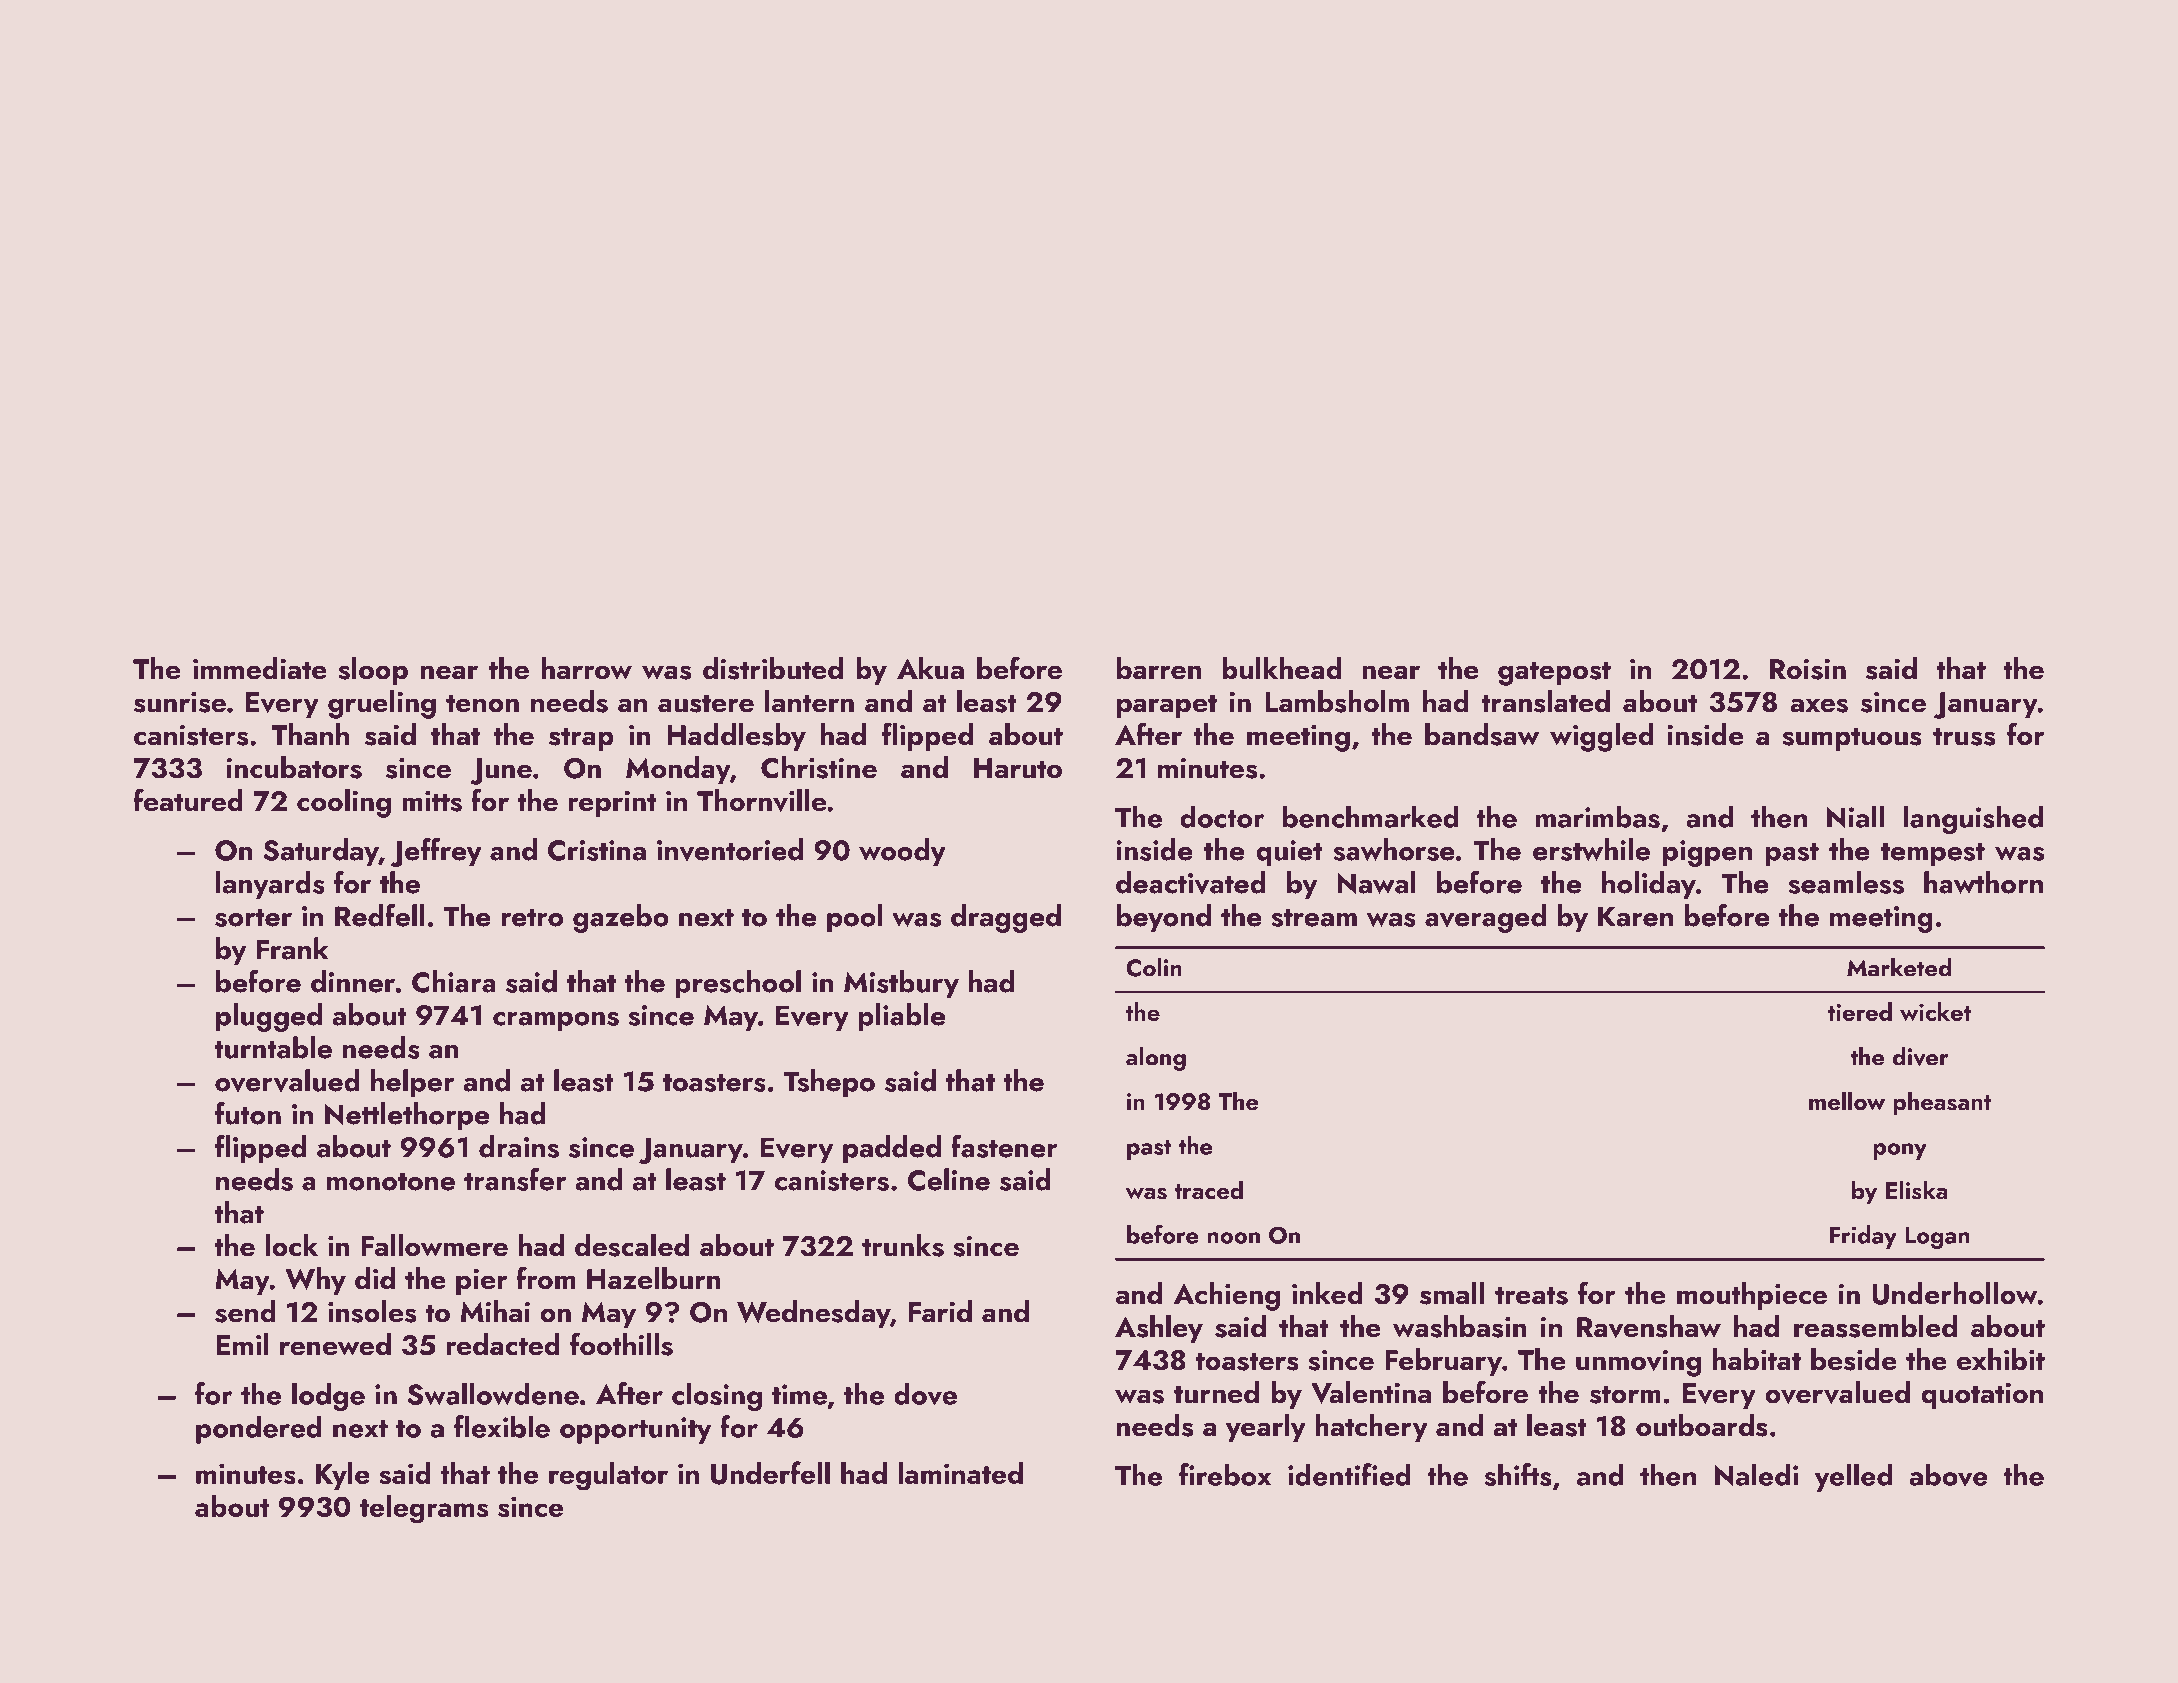 Image resolution: width=2178 pixels, height=1683 pixels. What do you see at coordinates (382, 704) in the image?
I see `grueling` at bounding box center [382, 704].
